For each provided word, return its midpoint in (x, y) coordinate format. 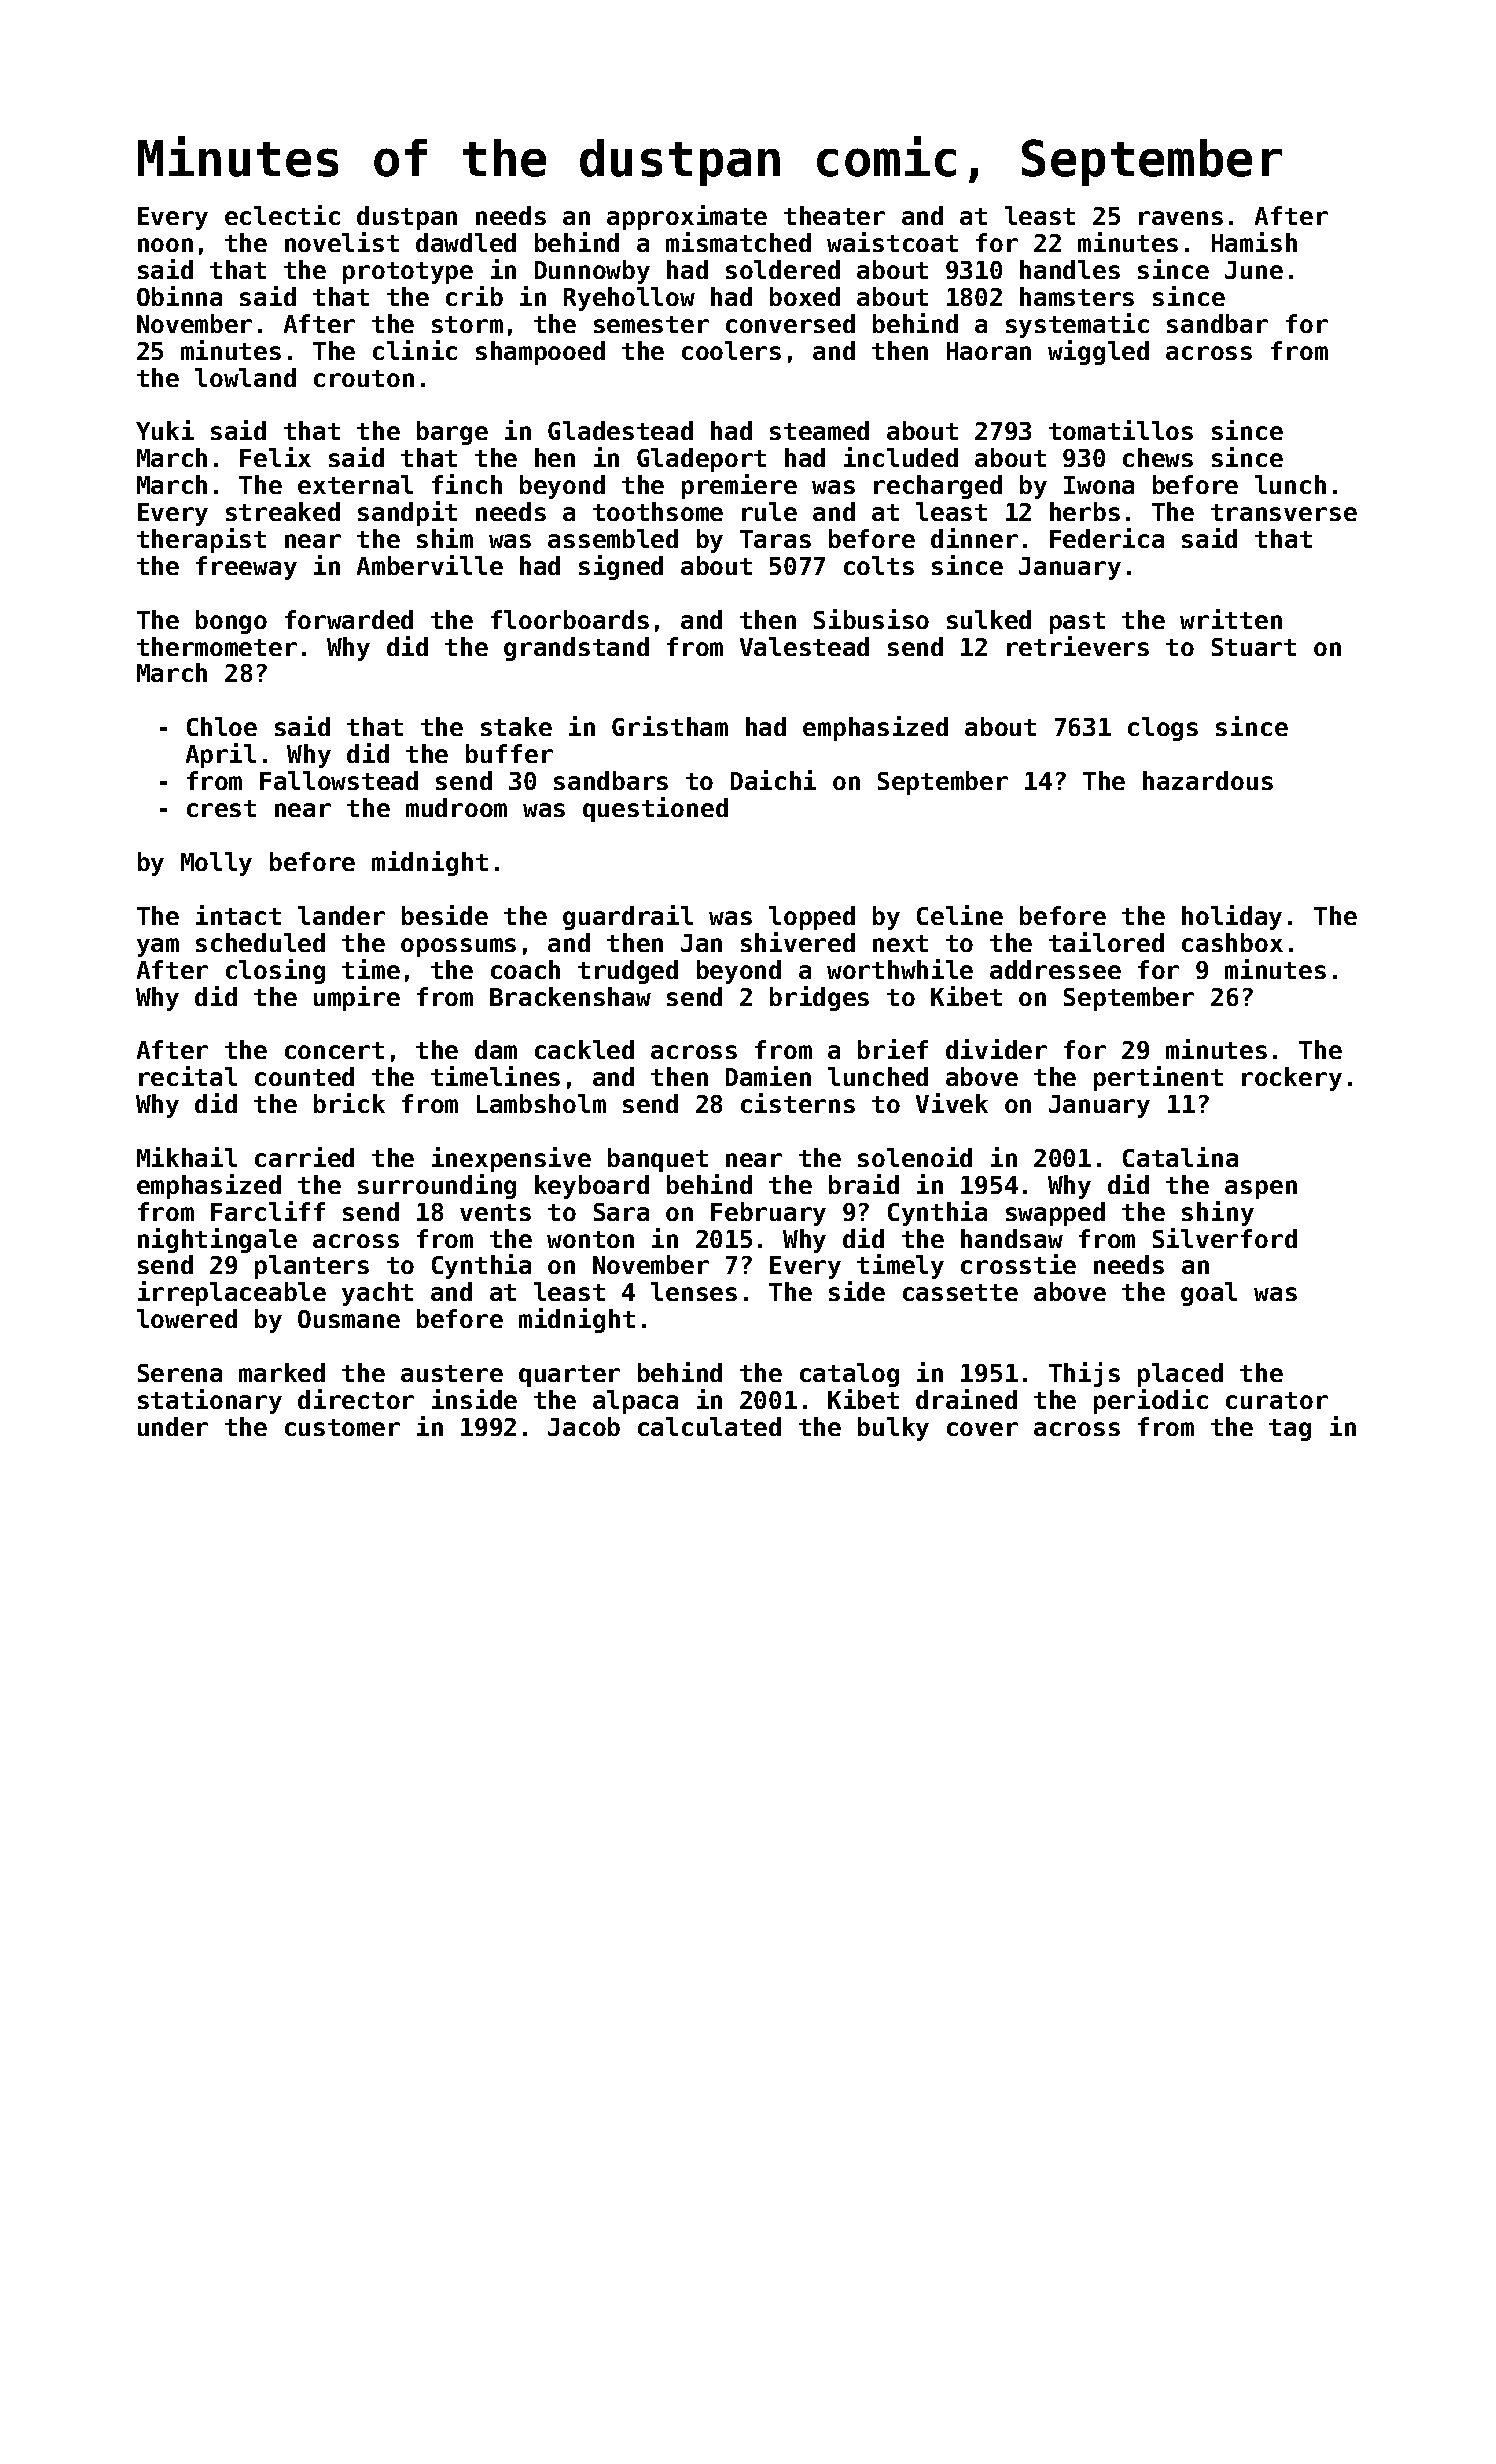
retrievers (1078, 646)
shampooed (540, 353)
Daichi (773, 780)
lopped (812, 918)
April (221, 755)
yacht (377, 1294)
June (1254, 270)
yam (158, 947)
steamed (819, 430)
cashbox (1232, 942)
